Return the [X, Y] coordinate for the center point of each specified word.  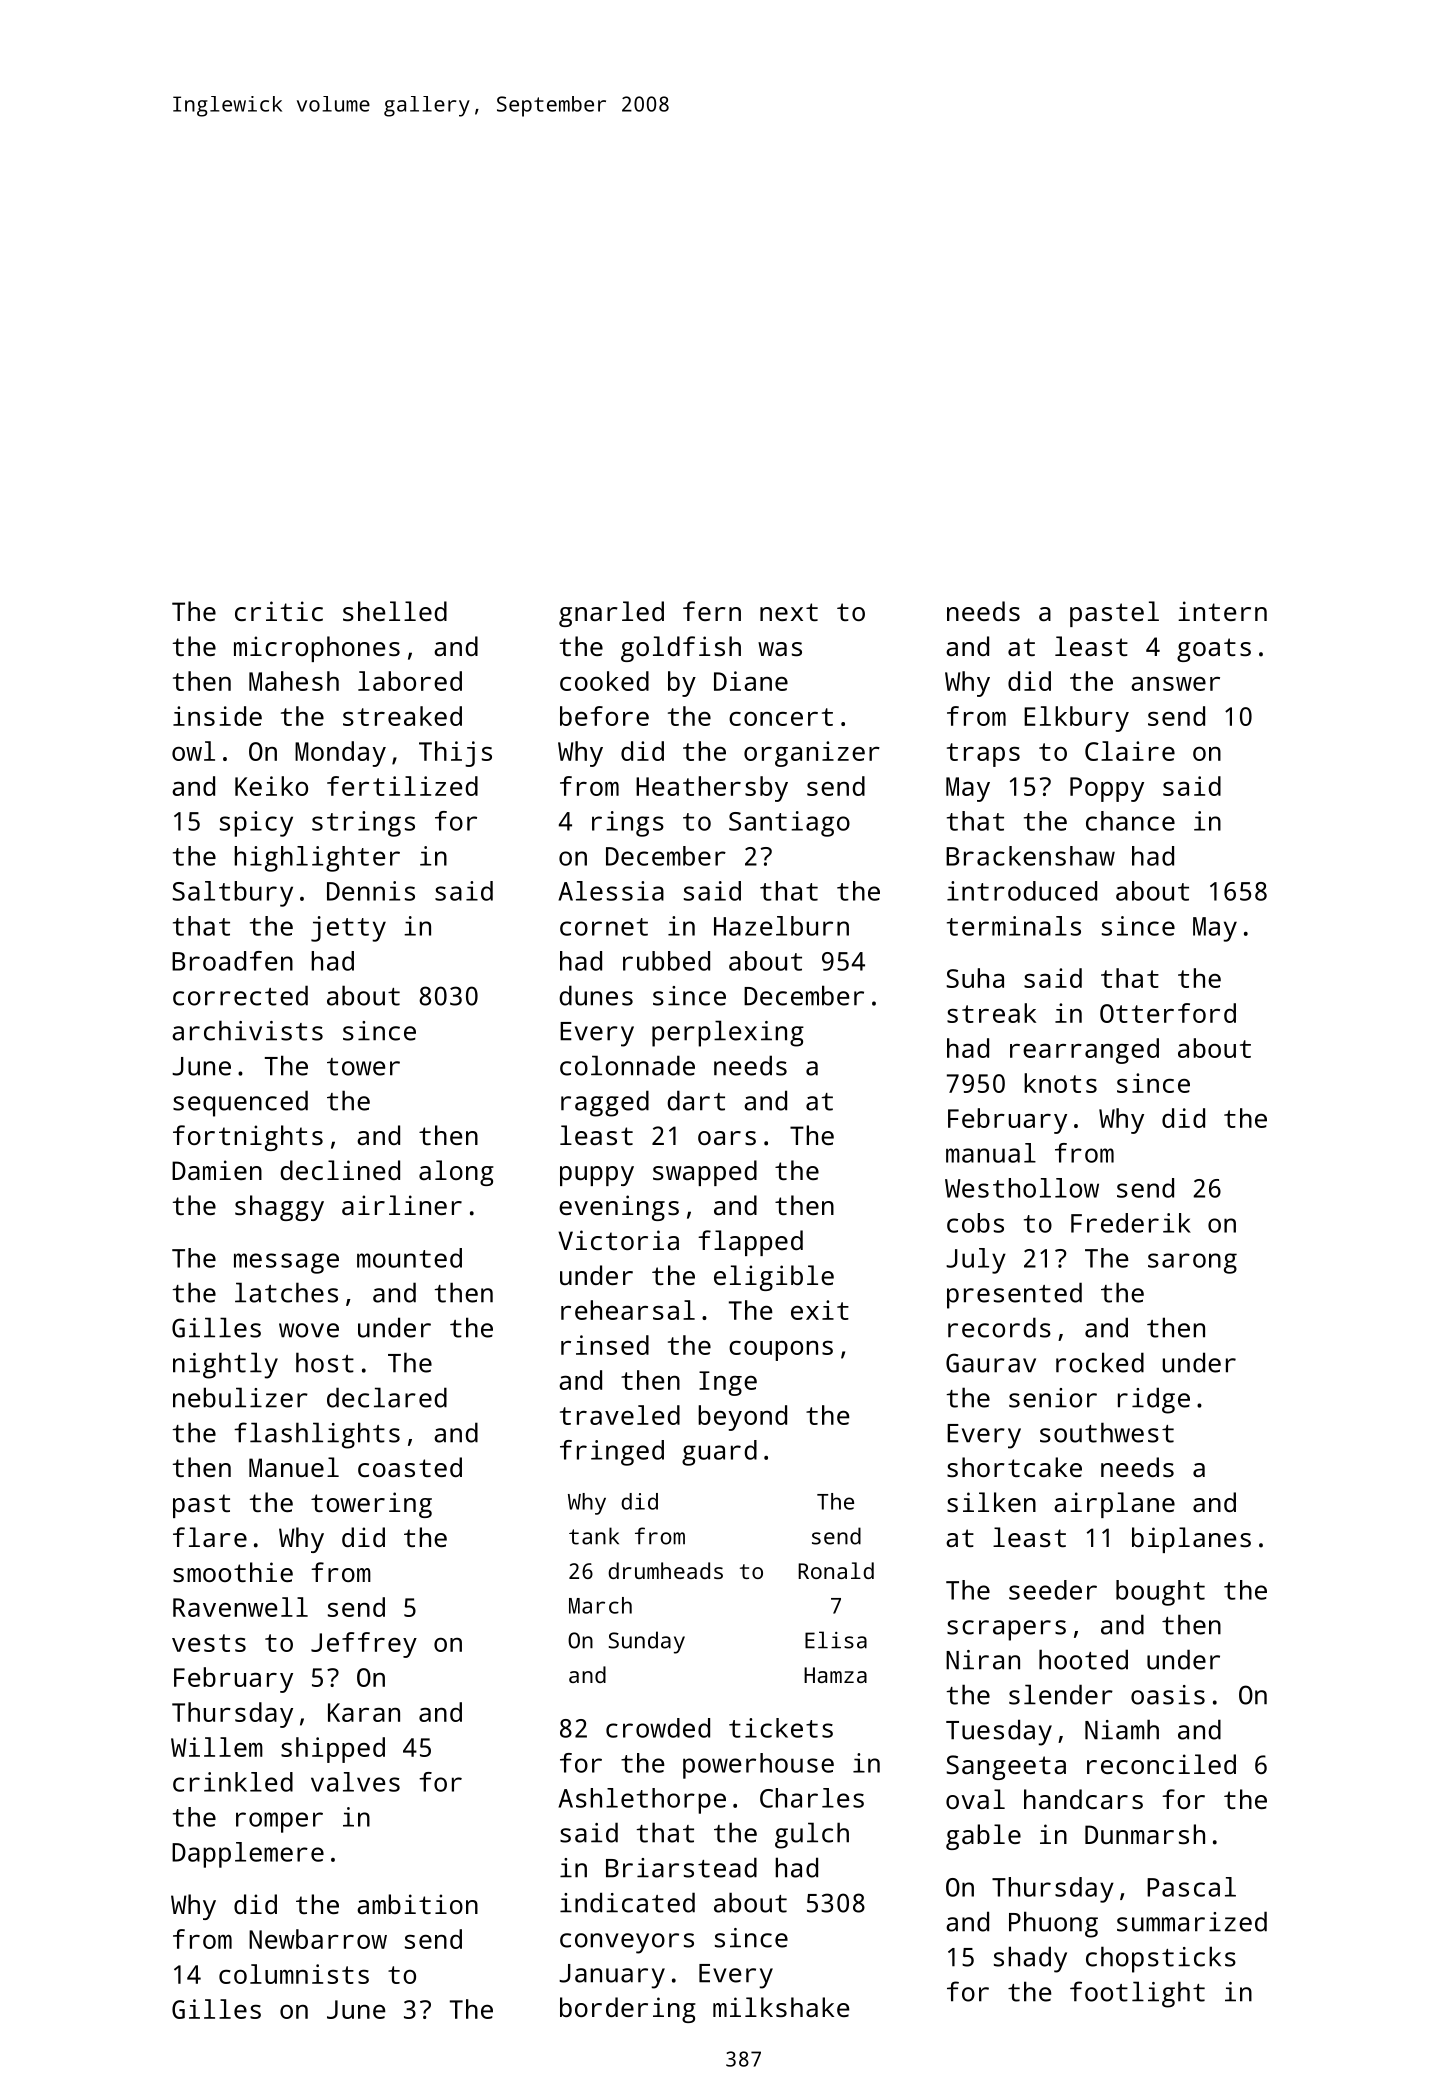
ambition [417, 1904]
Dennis [371, 891]
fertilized [402, 786]
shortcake [1014, 1467]
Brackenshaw [1030, 856]
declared [387, 1397]
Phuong [1053, 1924]
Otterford [1168, 1013]
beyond [742, 1418]
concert [781, 717]
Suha [975, 978]
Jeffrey [364, 1645]
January [612, 1976]
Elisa [836, 1640]
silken [991, 1502]
